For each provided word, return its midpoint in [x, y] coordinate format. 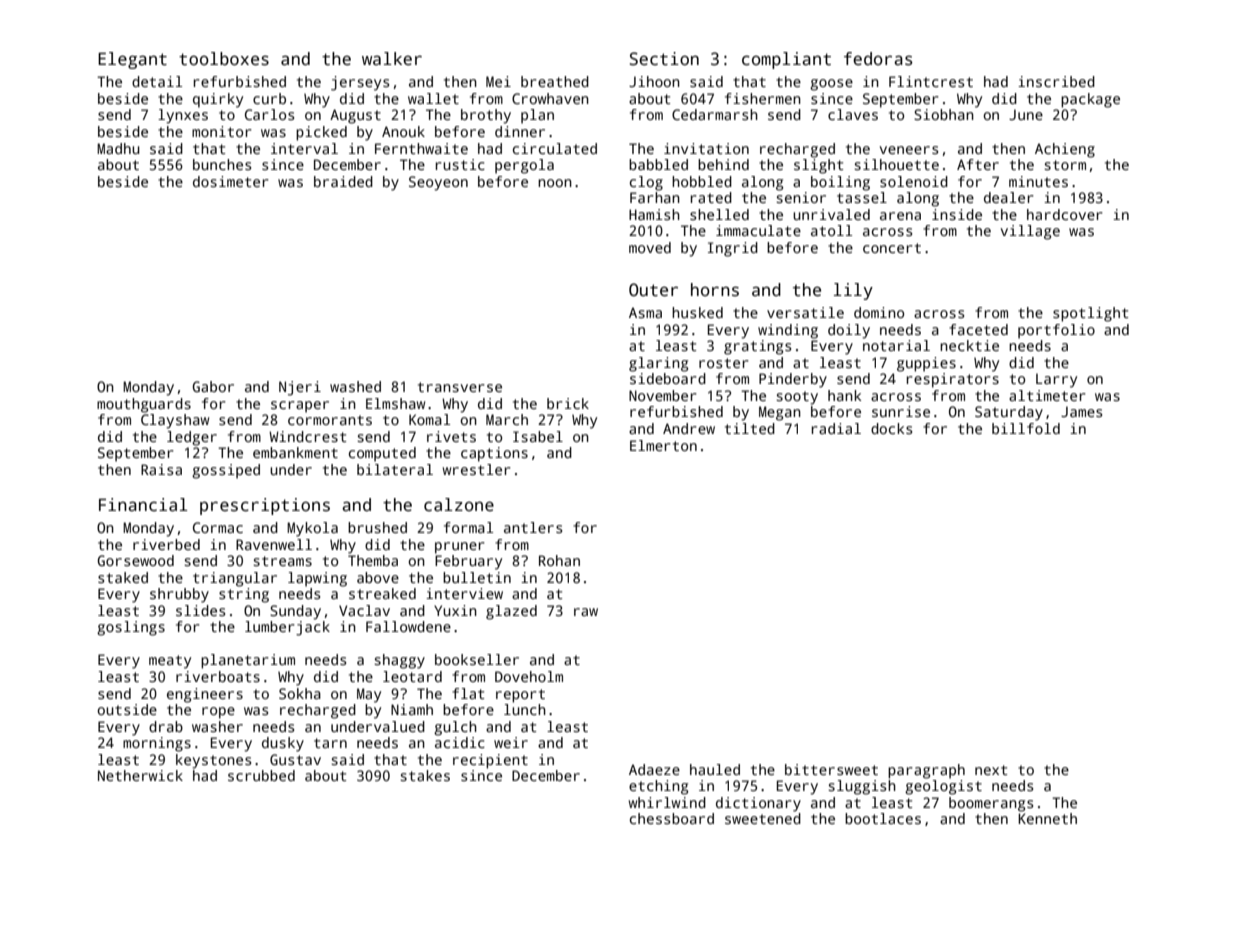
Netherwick [140, 775]
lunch [525, 709]
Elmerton [663, 445]
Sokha [300, 693]
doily [849, 331]
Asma [645, 312]
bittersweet [831, 769]
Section [664, 59]
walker [392, 59]
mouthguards [144, 405]
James [1081, 411]
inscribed [1056, 81]
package [1090, 100]
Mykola [312, 529]
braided [343, 181]
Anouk [403, 131]
